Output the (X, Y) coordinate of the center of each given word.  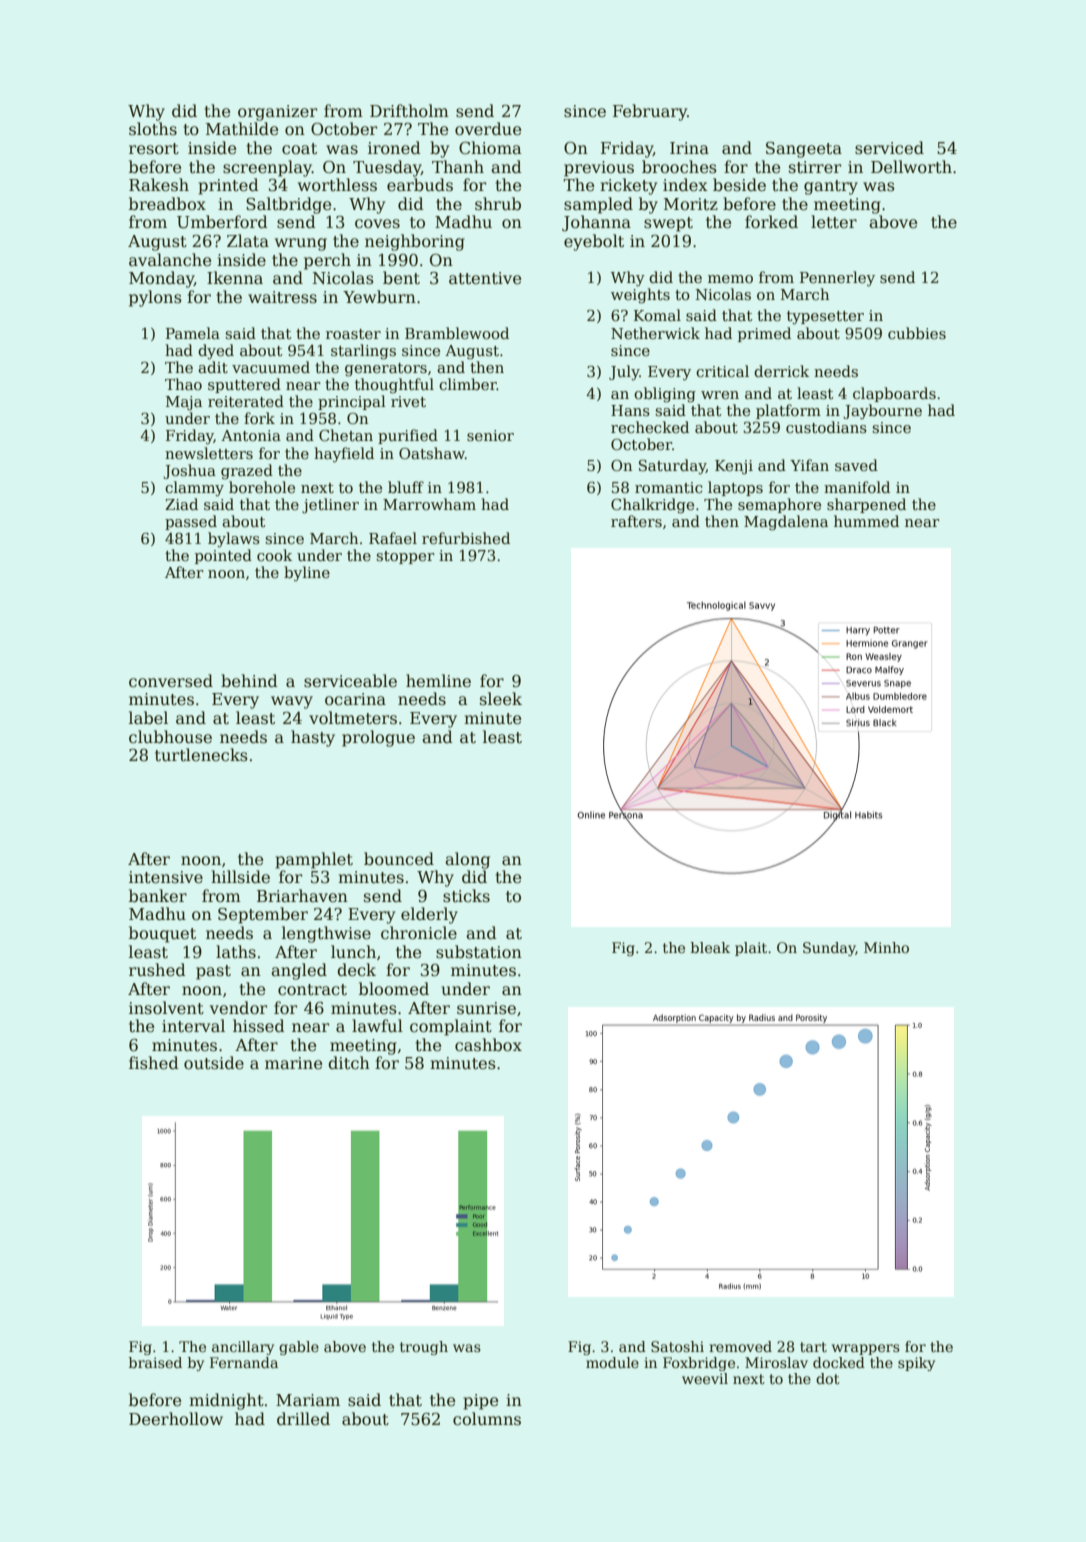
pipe (480, 1402)
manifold (857, 487)
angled (299, 971)
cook (274, 555)
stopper (405, 557)
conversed (171, 680)
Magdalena (786, 523)
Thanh (458, 166)
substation (479, 952)
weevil (705, 1378)
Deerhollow (176, 1419)
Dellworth (911, 167)
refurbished (466, 538)
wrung (301, 244)
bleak (710, 947)
